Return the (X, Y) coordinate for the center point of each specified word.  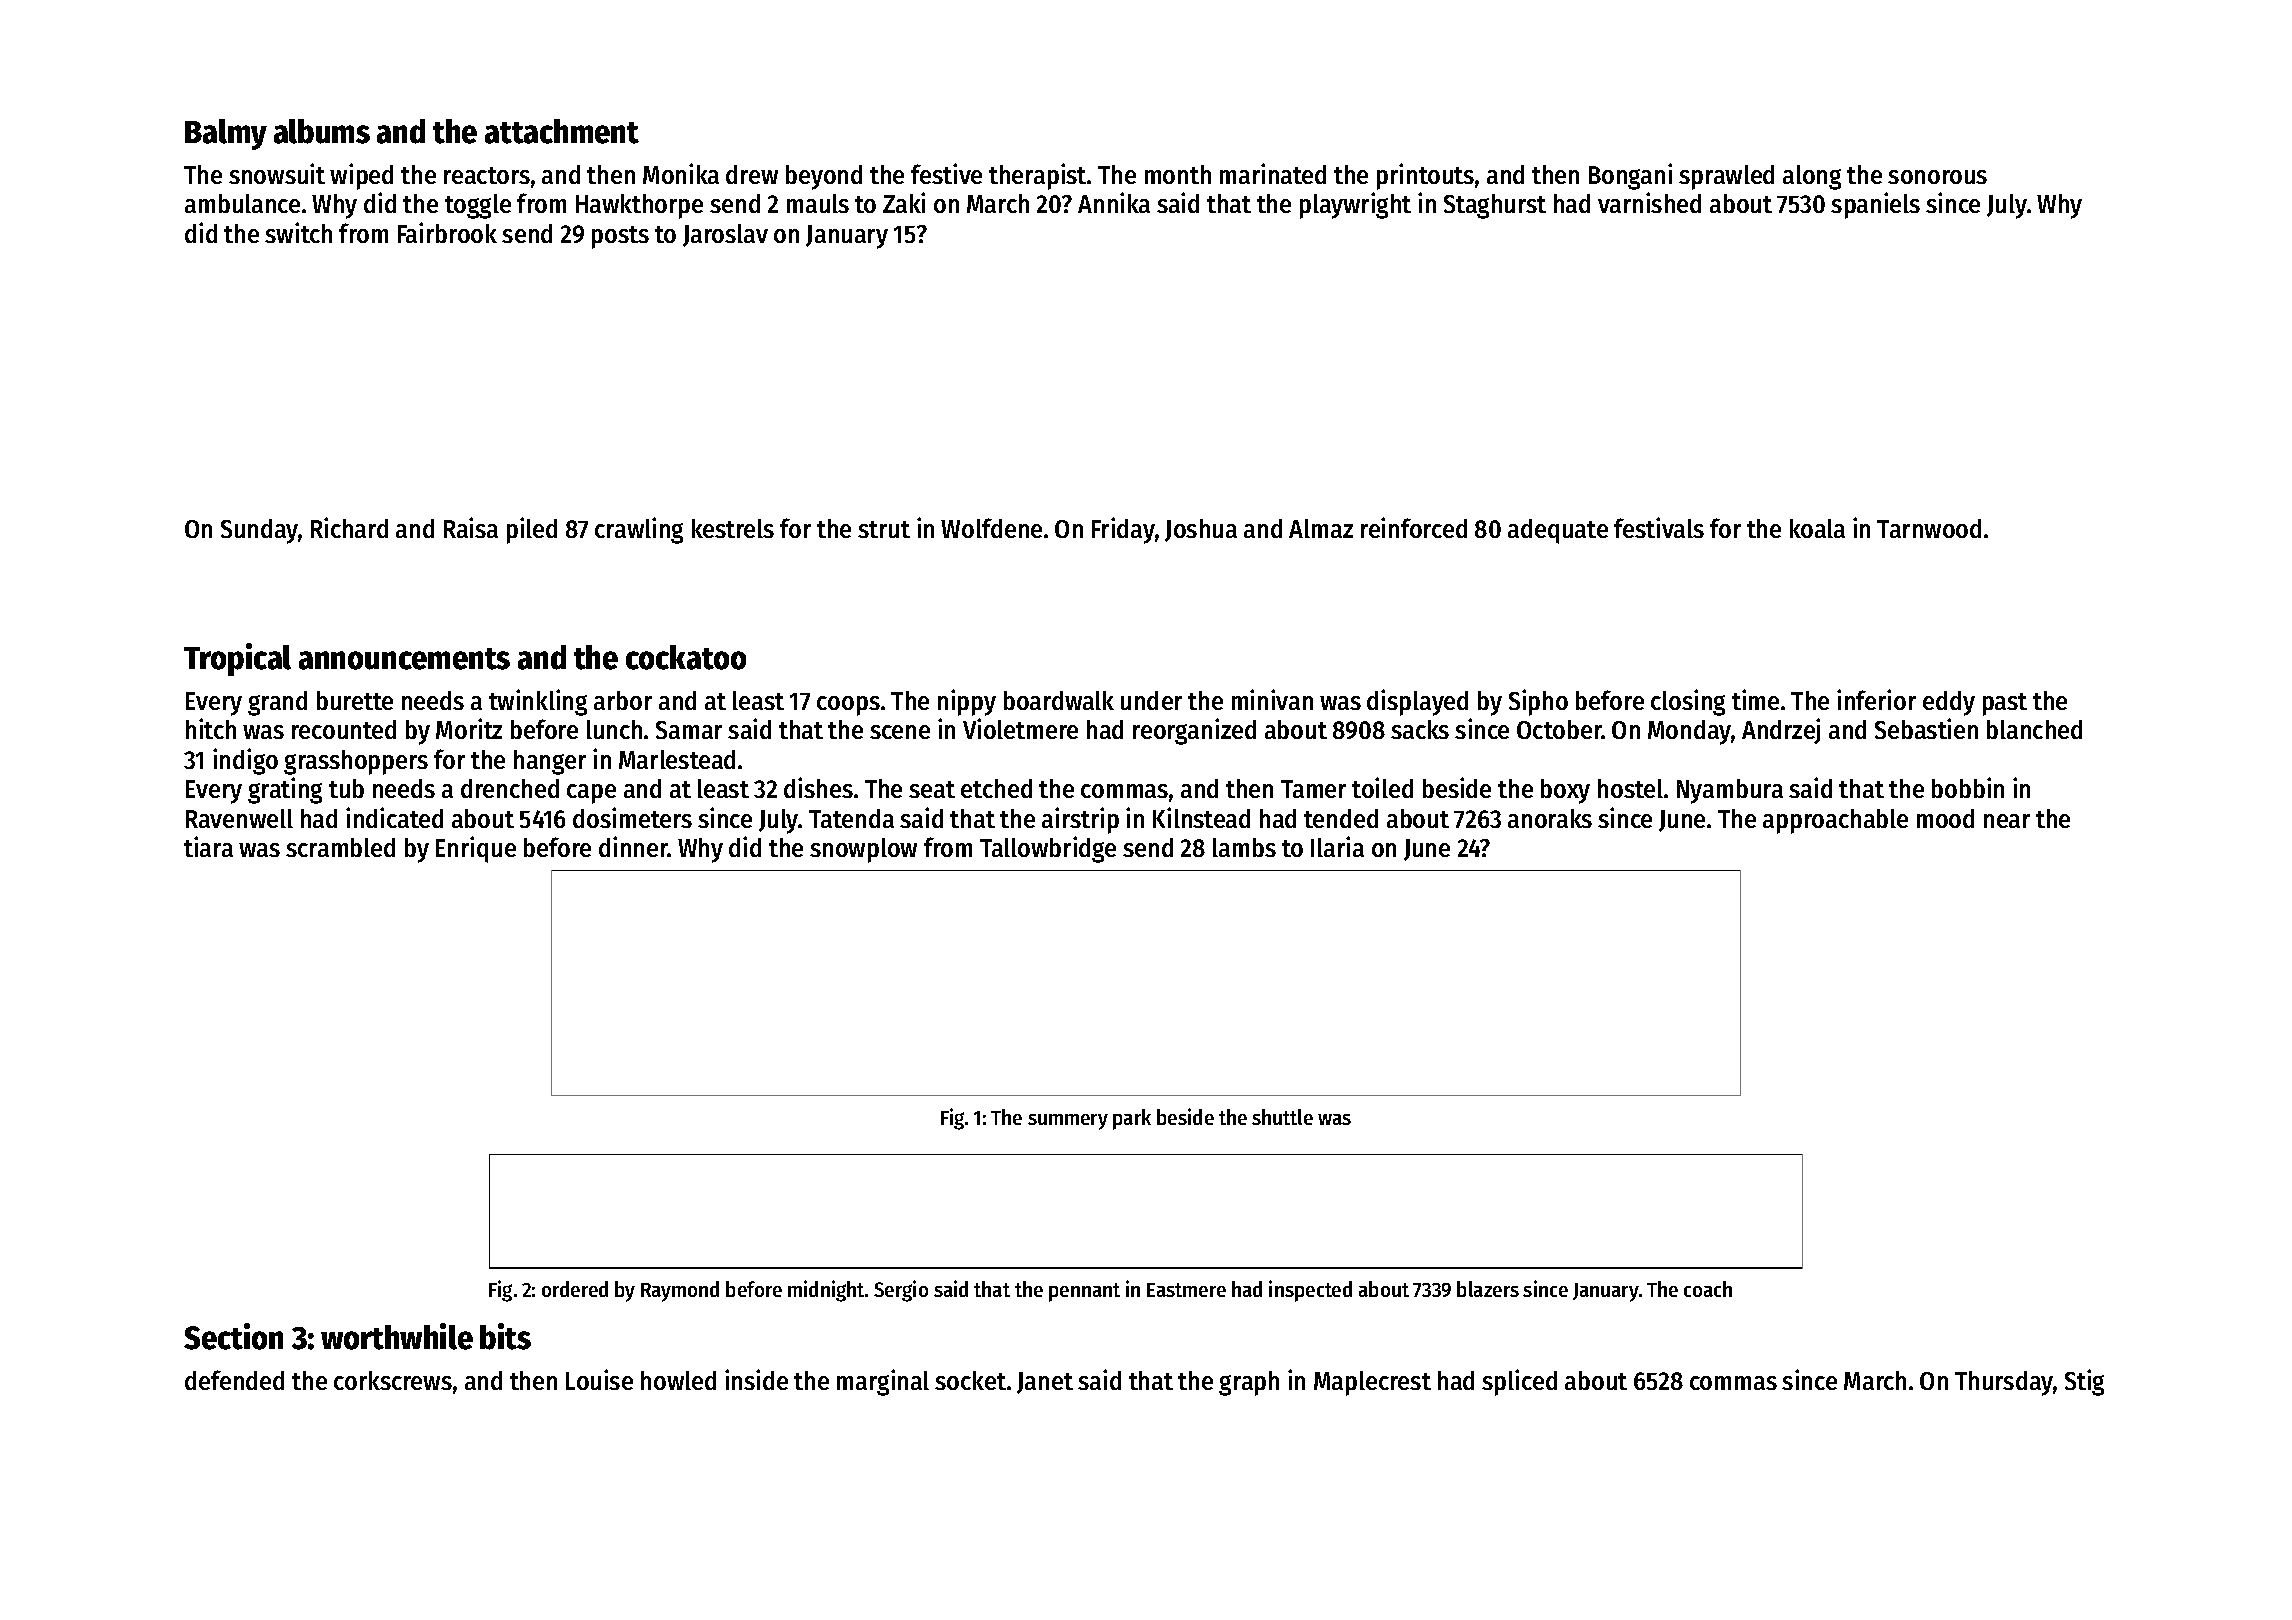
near (2007, 821)
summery (1068, 1122)
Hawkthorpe (639, 206)
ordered (575, 1289)
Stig (2084, 1382)
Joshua (1201, 530)
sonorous (1937, 177)
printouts (1425, 176)
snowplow (863, 850)
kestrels (733, 528)
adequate (1558, 531)
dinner (633, 846)
